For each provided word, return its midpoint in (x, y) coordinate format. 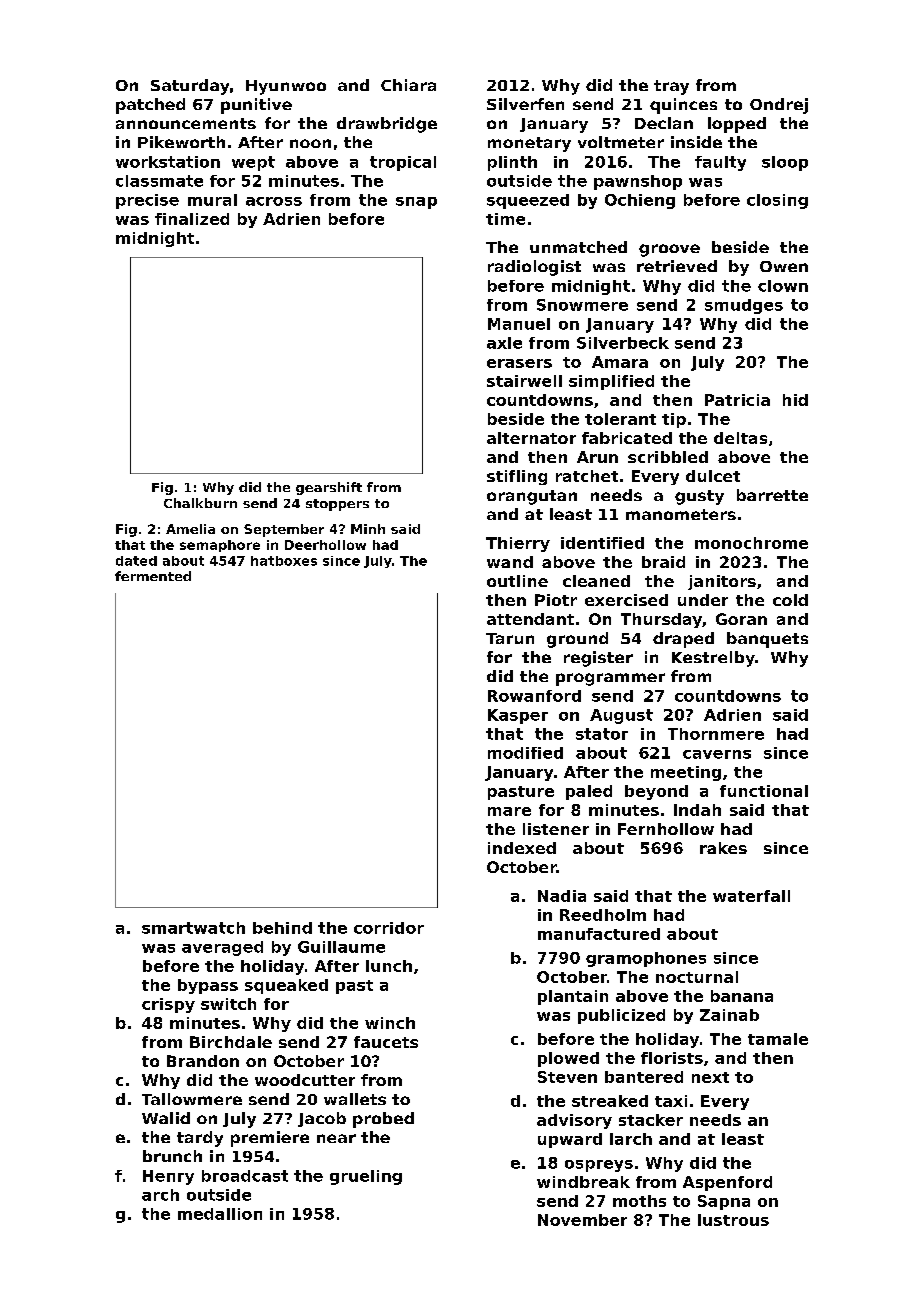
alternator (531, 438)
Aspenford (727, 1183)
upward (570, 1140)
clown (783, 286)
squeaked (286, 986)
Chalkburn (200, 503)
